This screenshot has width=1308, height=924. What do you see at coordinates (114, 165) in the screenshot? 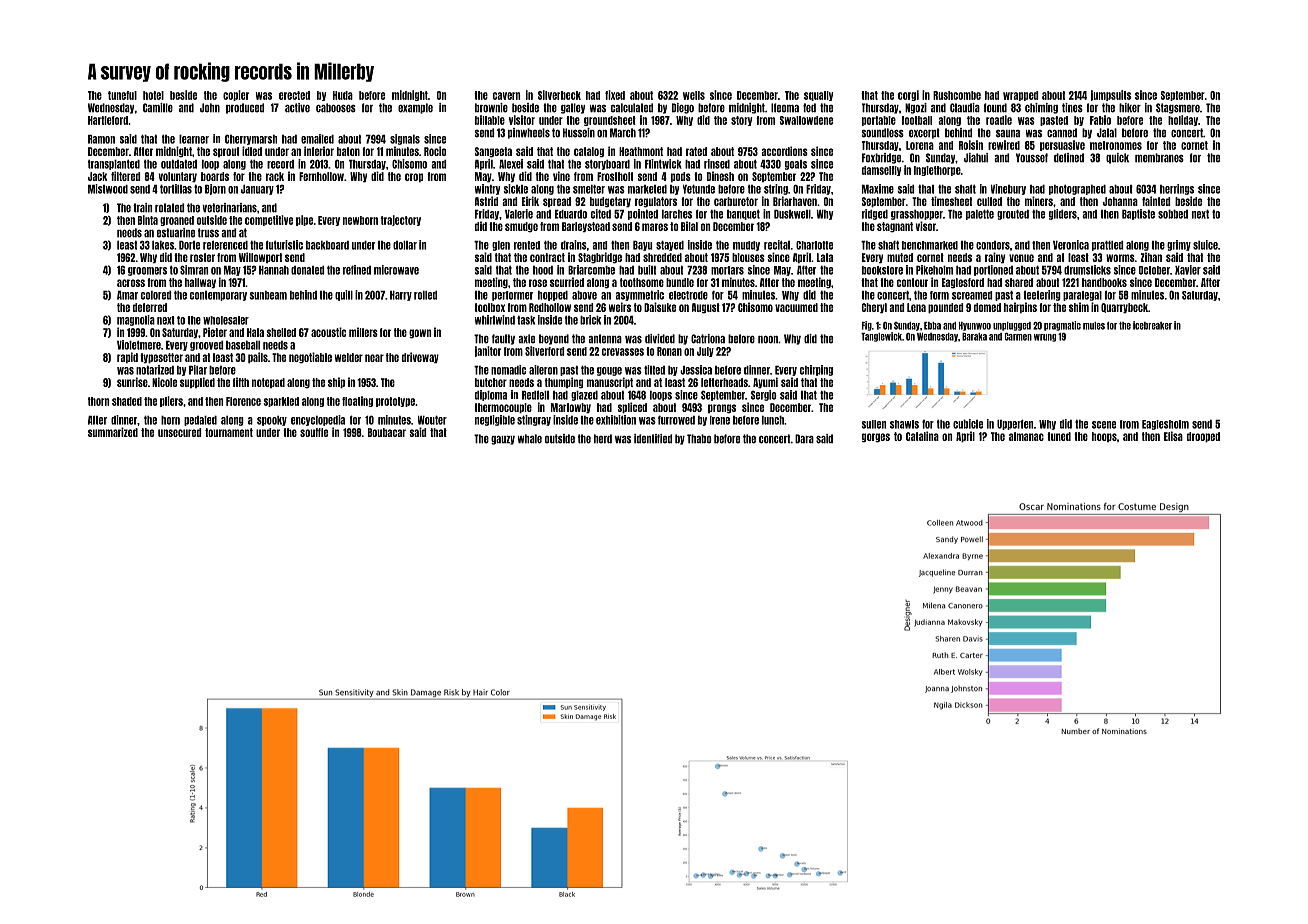
I see `transplanted` at bounding box center [114, 165].
